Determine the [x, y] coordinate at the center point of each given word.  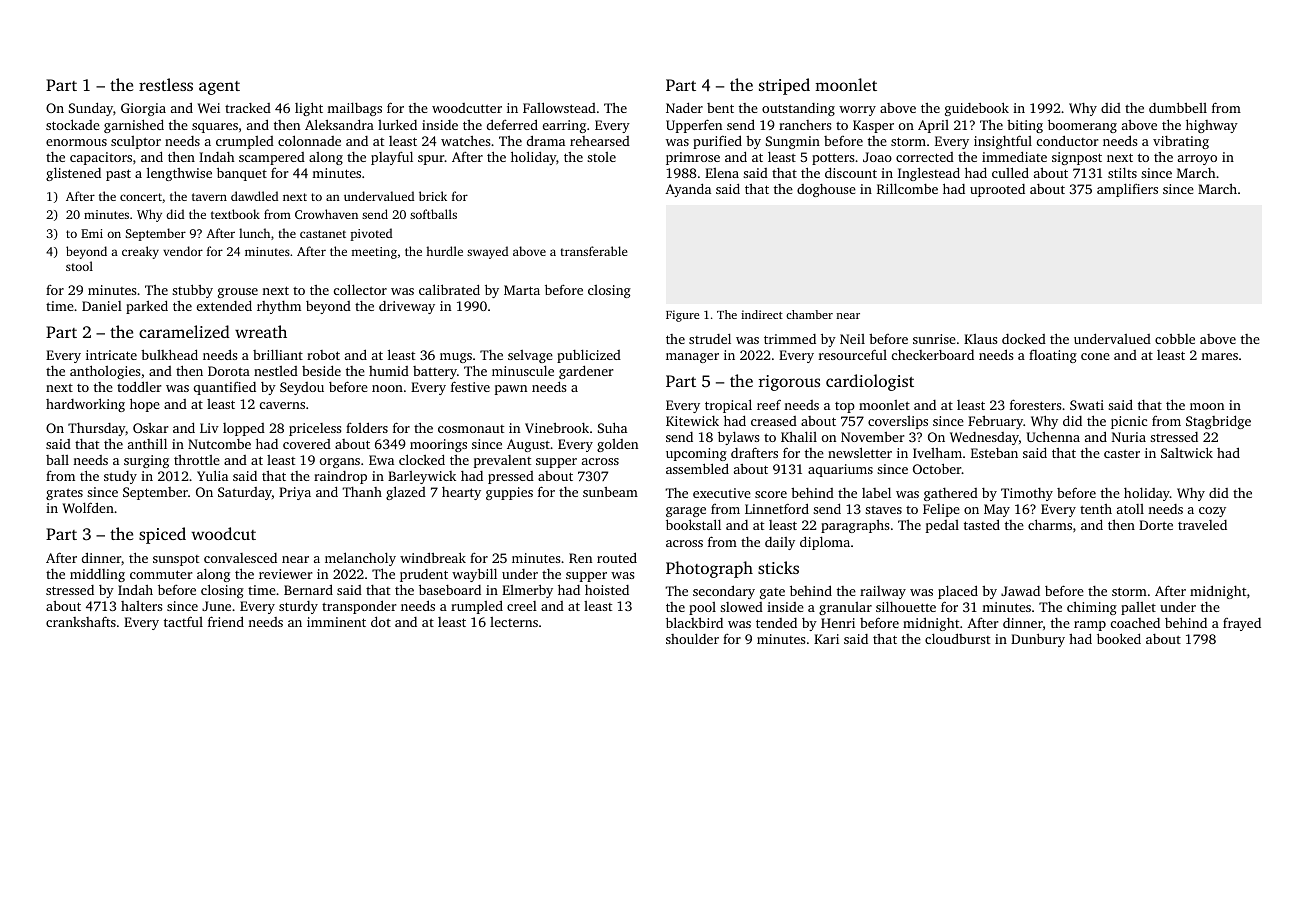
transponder [359, 607]
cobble [1175, 339]
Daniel [102, 306]
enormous [76, 142]
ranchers [805, 125]
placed [958, 592]
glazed [406, 493]
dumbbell [1178, 107]
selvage [530, 356]
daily [780, 543]
